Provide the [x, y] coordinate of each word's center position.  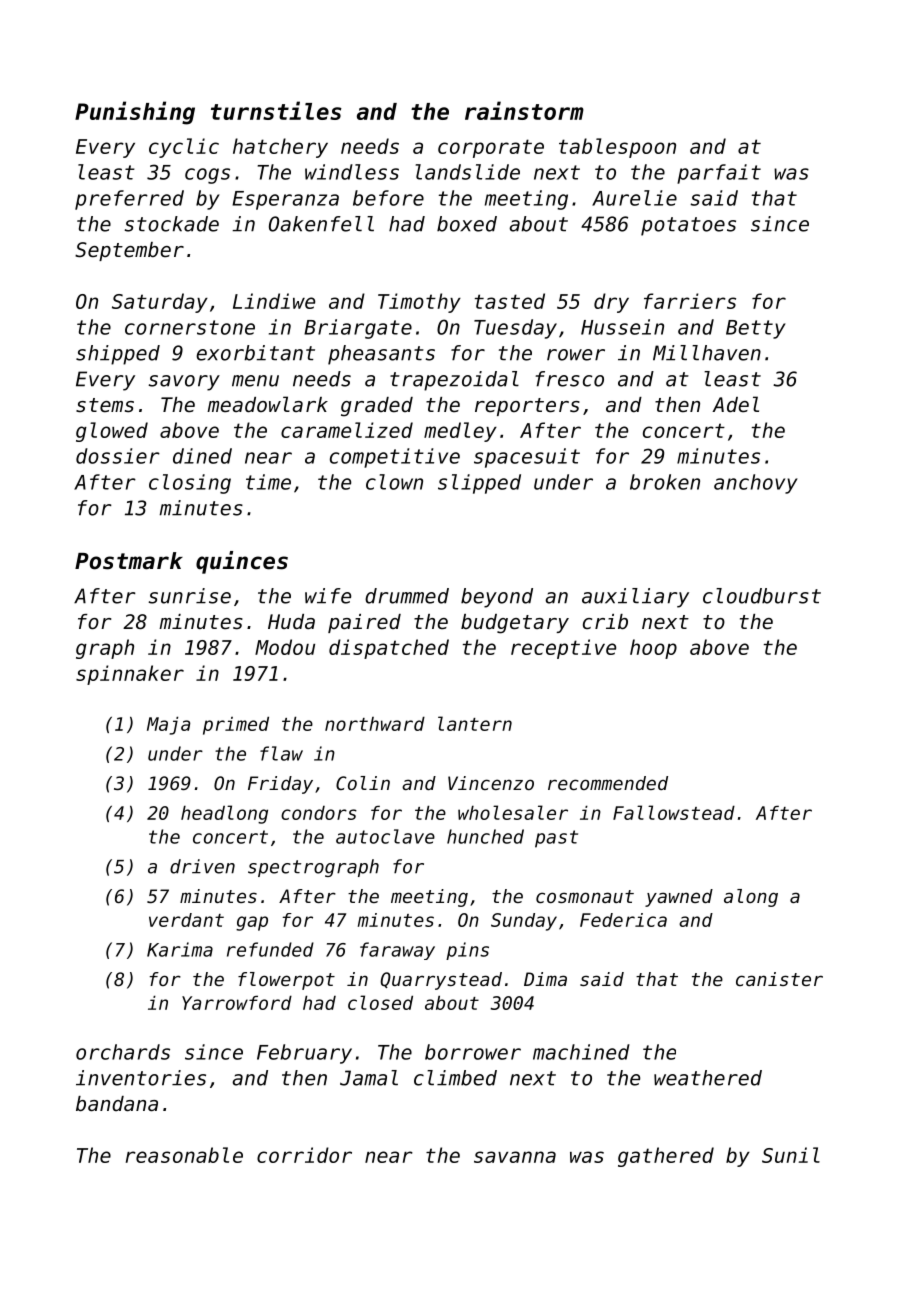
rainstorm [524, 110]
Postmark [129, 561]
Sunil [791, 1155]
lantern [475, 723]
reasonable [184, 1155]
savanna [515, 1157]
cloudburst [762, 596]
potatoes [688, 226]
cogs [207, 176]
